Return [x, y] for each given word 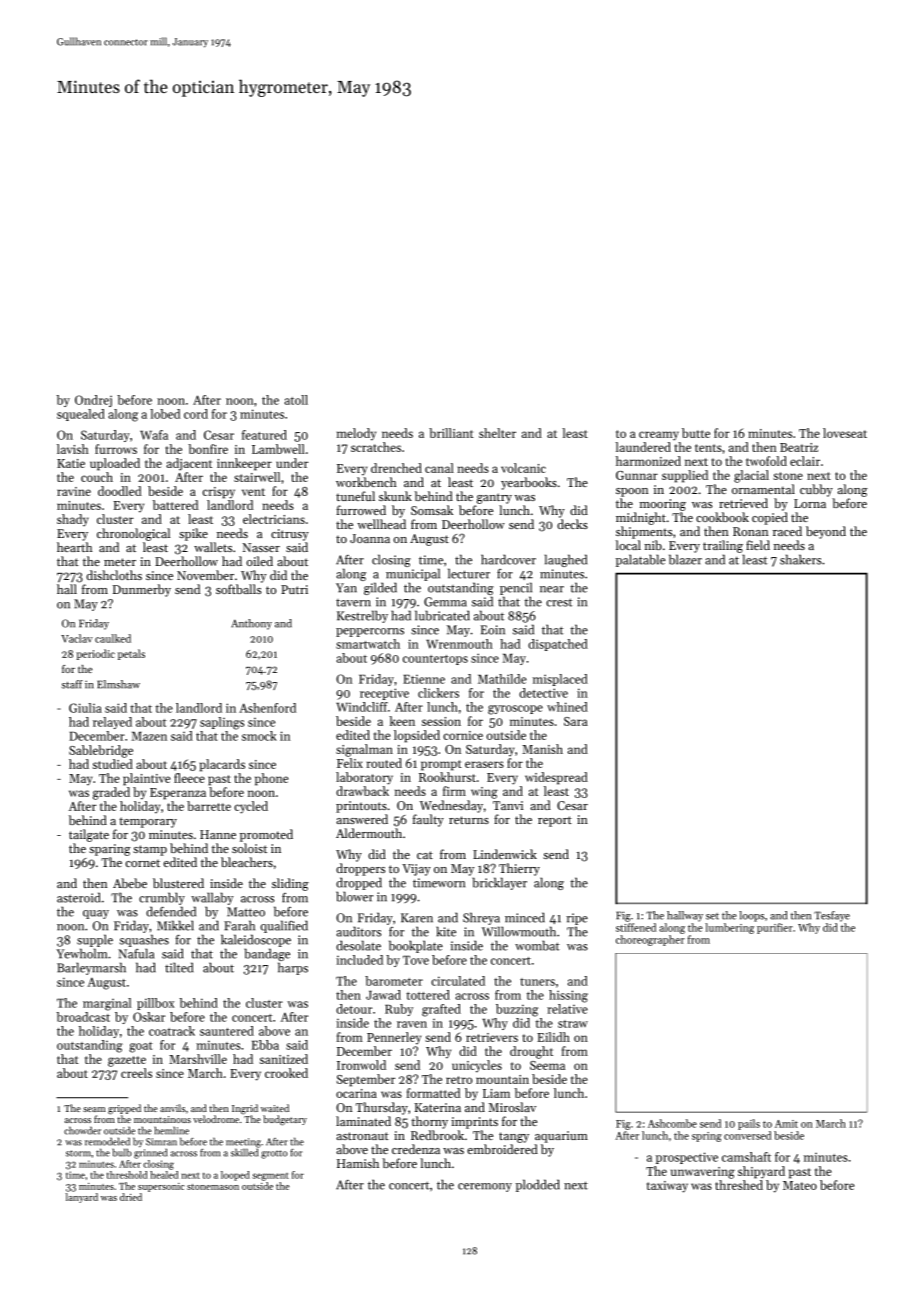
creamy [659, 436]
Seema [547, 1065]
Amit [786, 1124]
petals [131, 654]
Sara [576, 721]
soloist [249, 848]
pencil [516, 588]
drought [531, 1052]
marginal [107, 1004]
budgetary [285, 1120]
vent [253, 492]
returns [469, 820]
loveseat [845, 433]
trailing [723, 546]
